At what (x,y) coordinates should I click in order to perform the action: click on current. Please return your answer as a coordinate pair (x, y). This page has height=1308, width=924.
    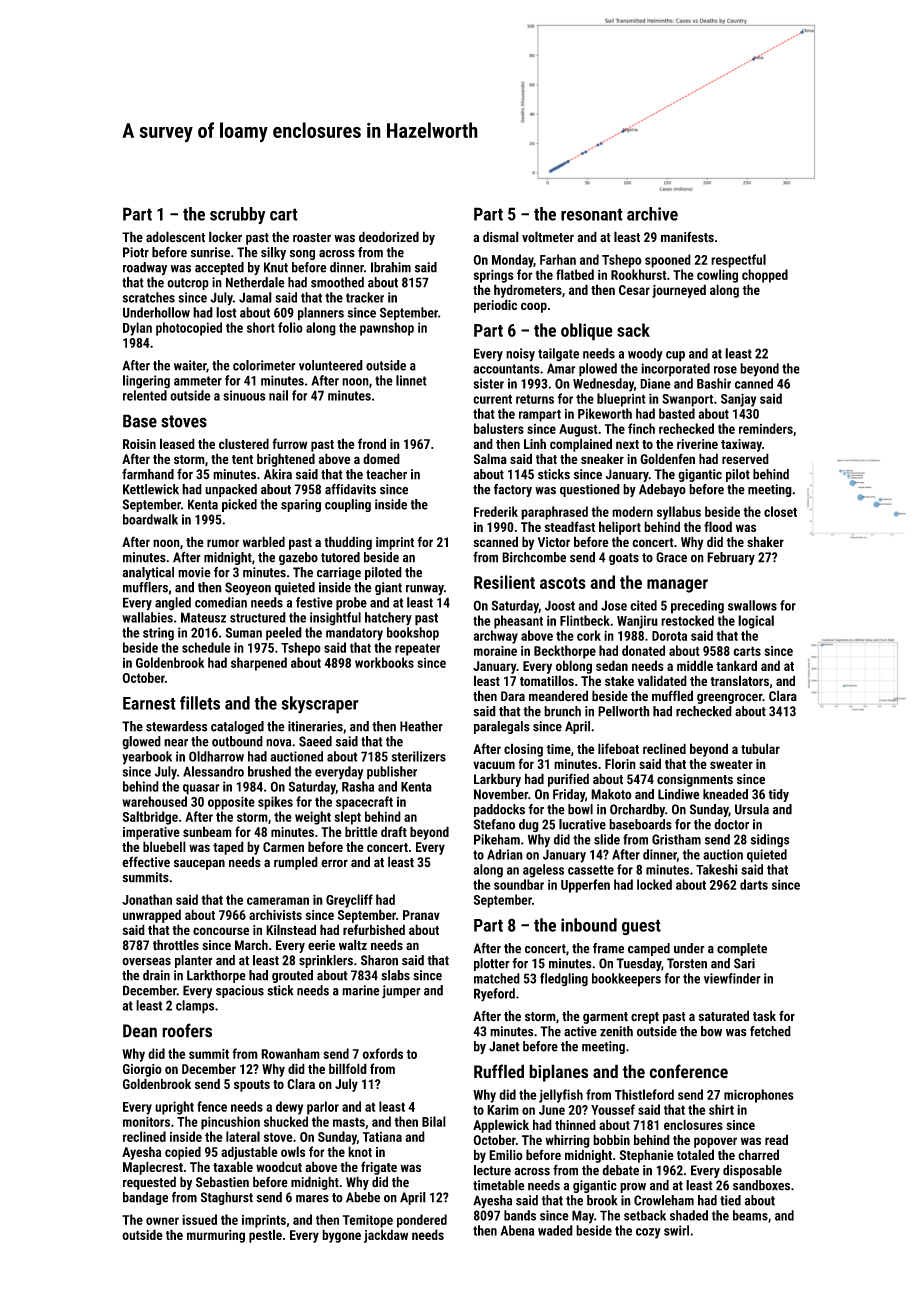
    Looking at the image, I should click on (492, 399).
